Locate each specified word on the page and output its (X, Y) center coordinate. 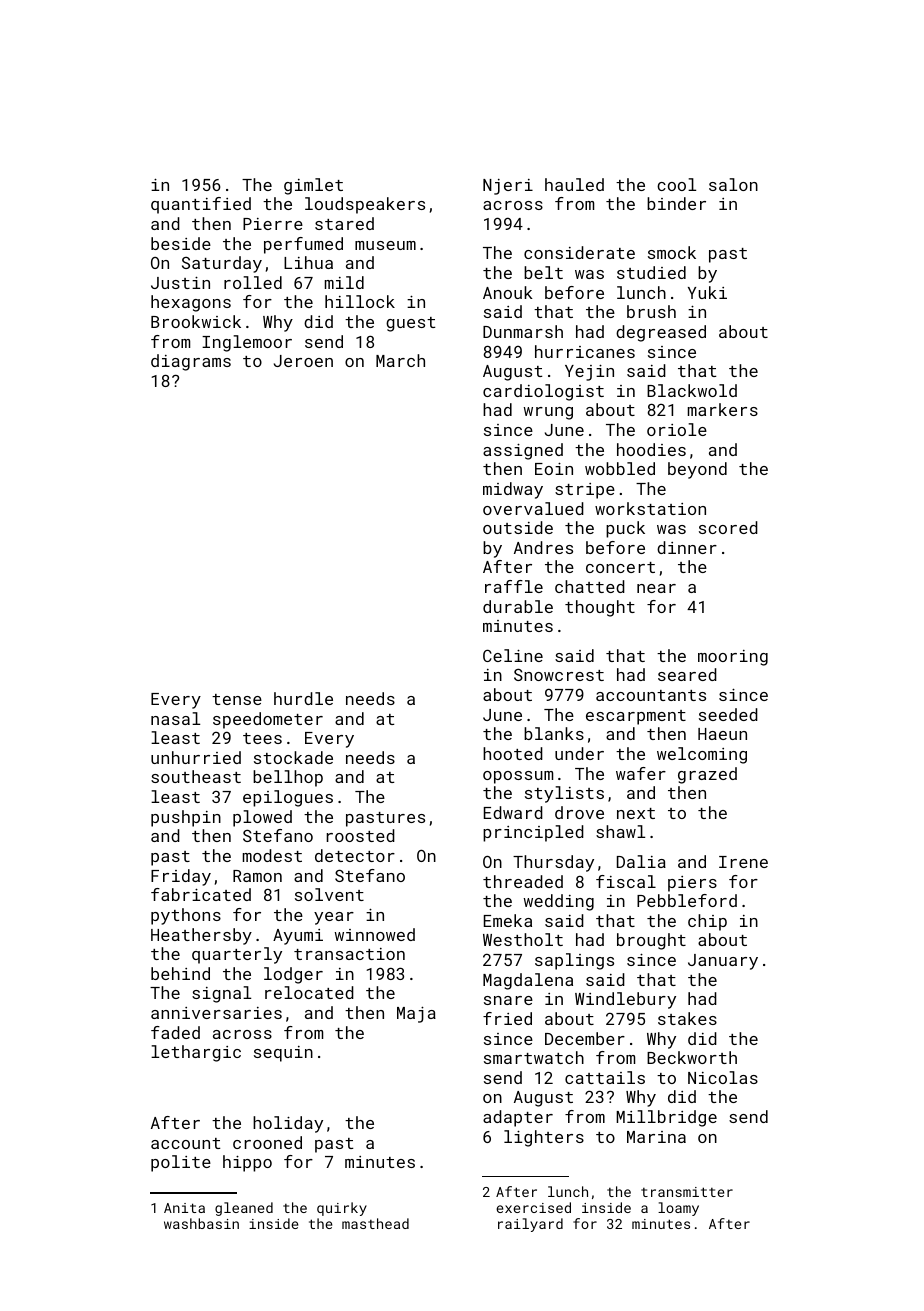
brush (651, 311)
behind (180, 973)
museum (385, 245)
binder (676, 203)
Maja (416, 1014)
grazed (707, 775)
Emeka (508, 920)
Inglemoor (247, 343)
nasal (175, 718)
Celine (513, 655)
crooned (267, 1142)
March (400, 360)
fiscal (626, 881)
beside (181, 243)
